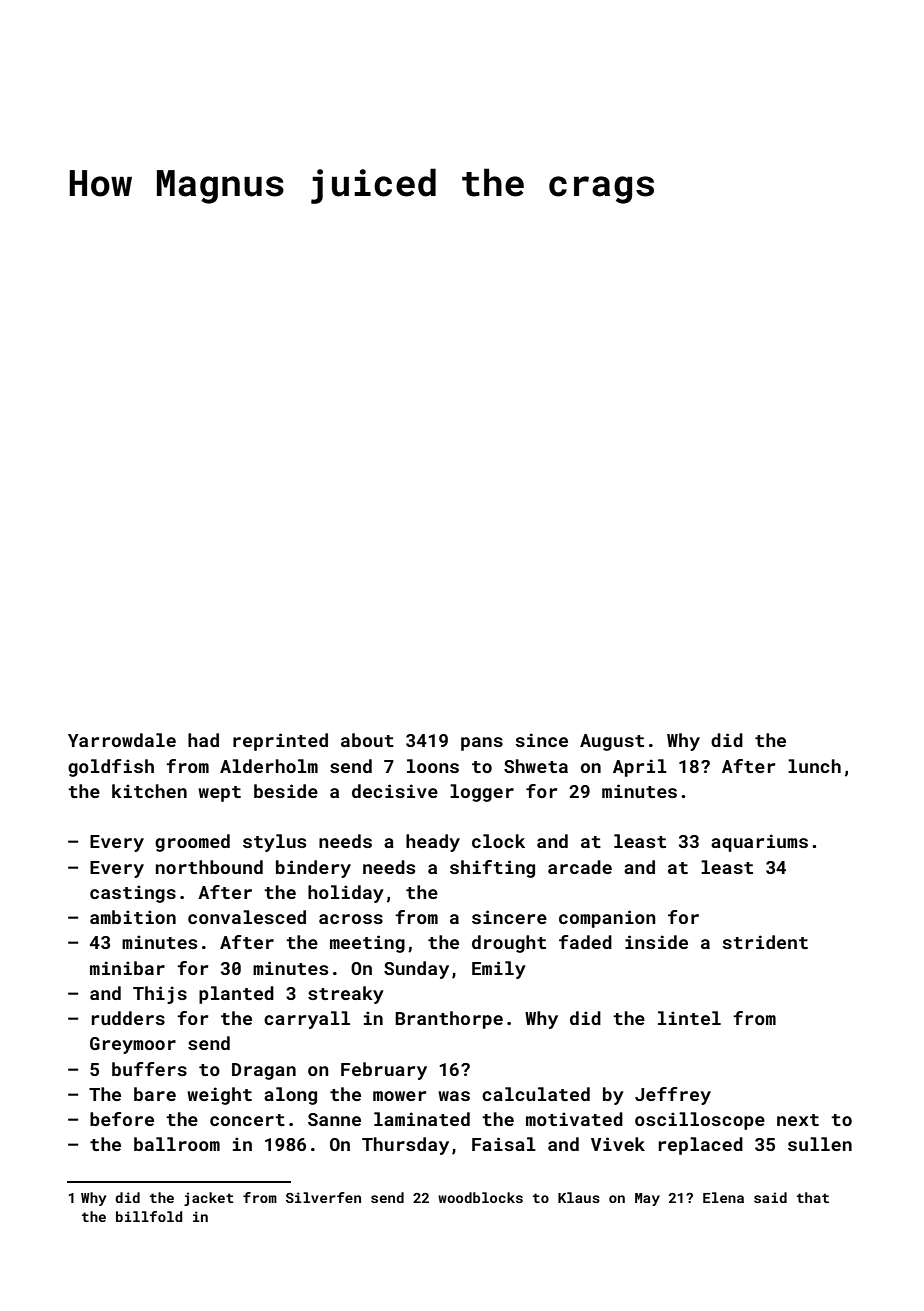 The width and height of the screenshot is (924, 1311). I want to click on lintel, so click(689, 1018).
